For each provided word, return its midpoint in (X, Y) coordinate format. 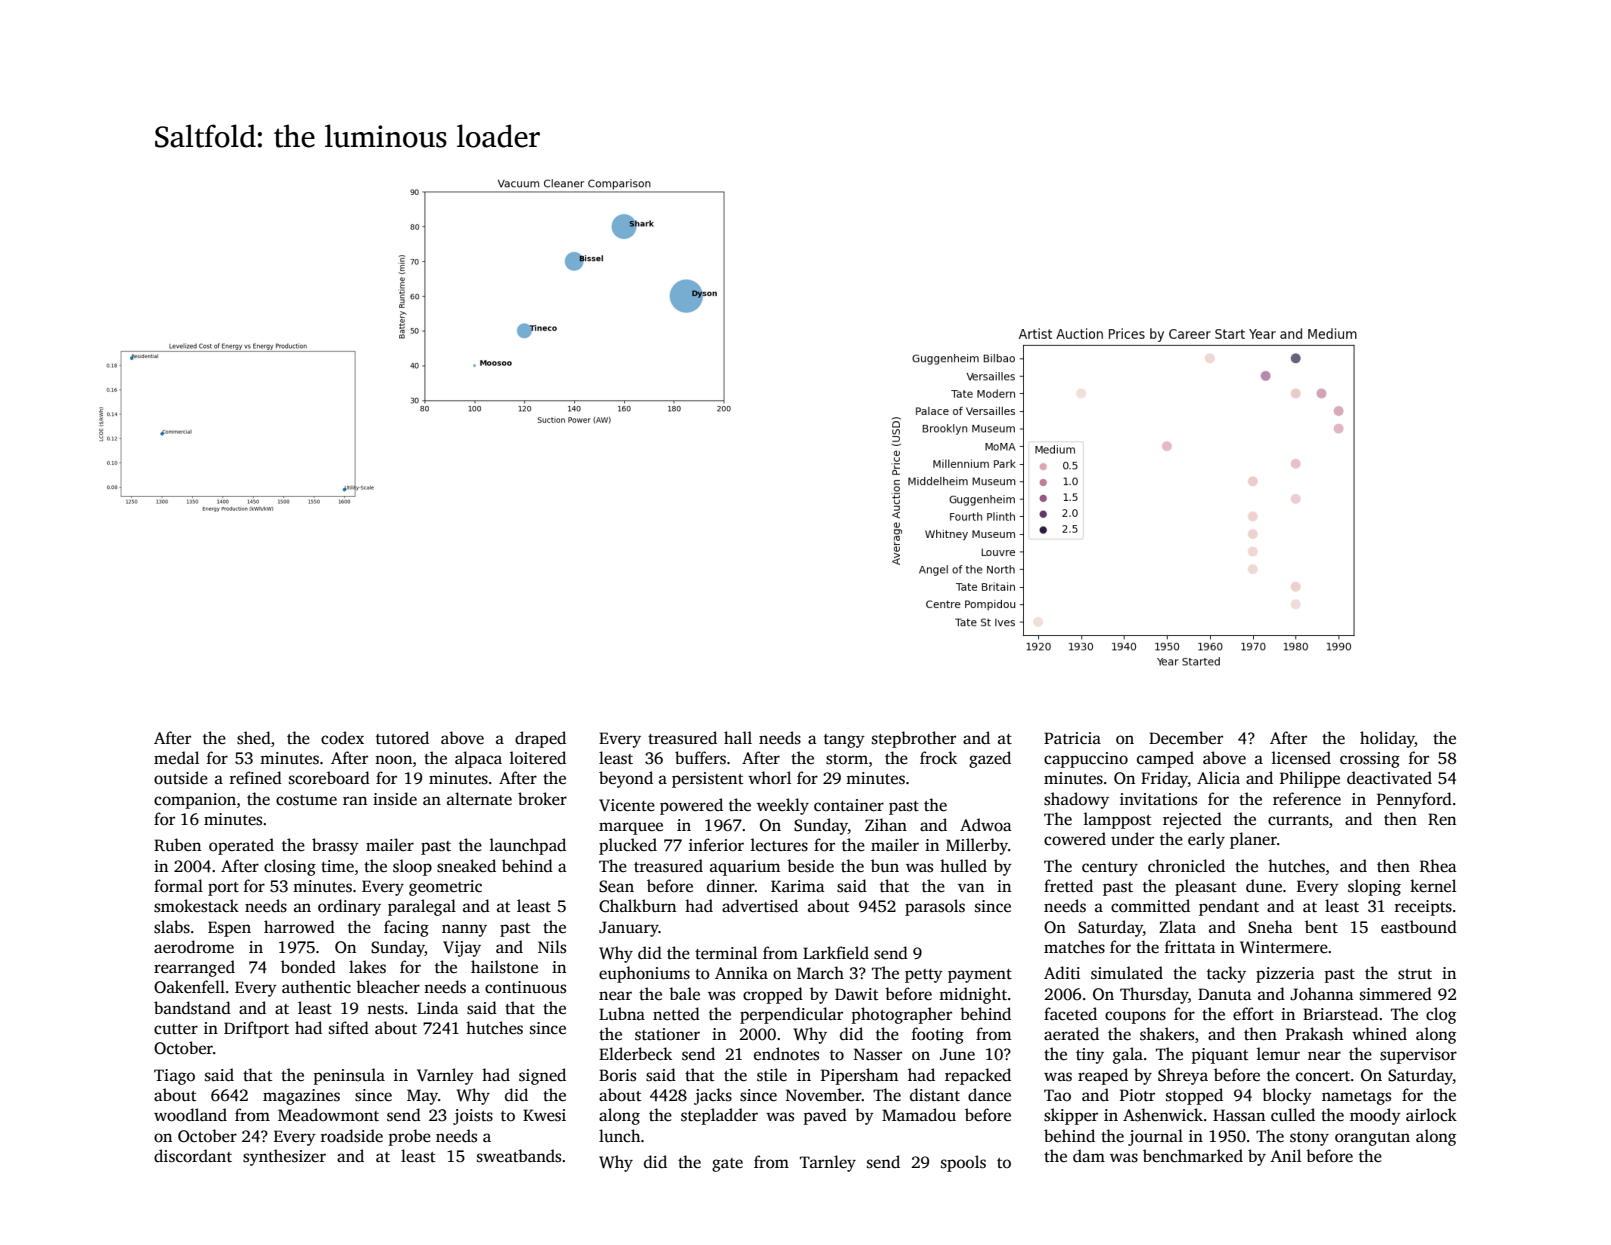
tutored (402, 738)
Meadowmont (328, 1115)
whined (1379, 1034)
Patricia (1072, 738)
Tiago (174, 1077)
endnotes (786, 1054)
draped (540, 739)
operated (241, 846)
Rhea (1438, 866)
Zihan (886, 824)
